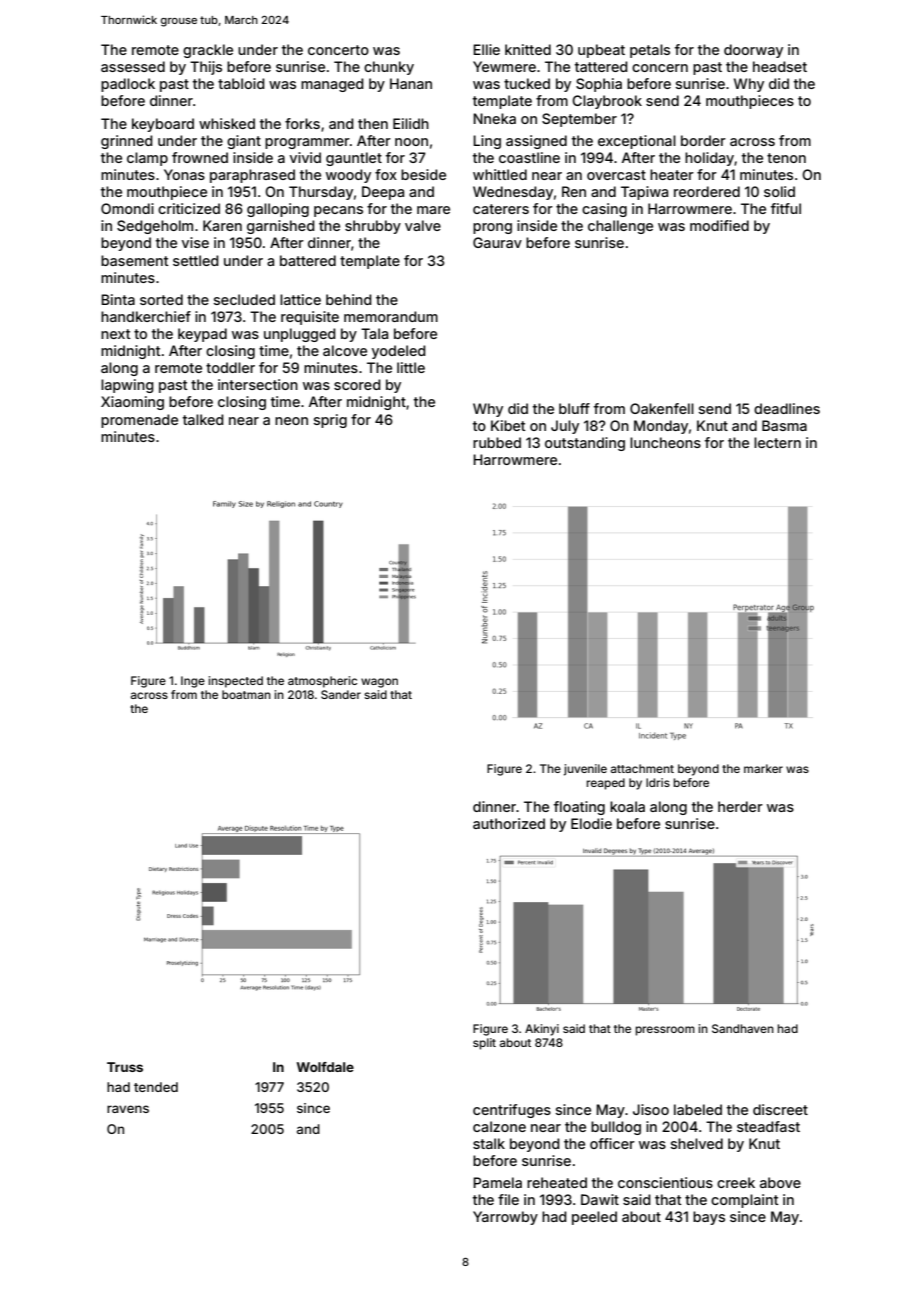 This page has height=1308, width=924. I want to click on keyboard, so click(163, 125).
